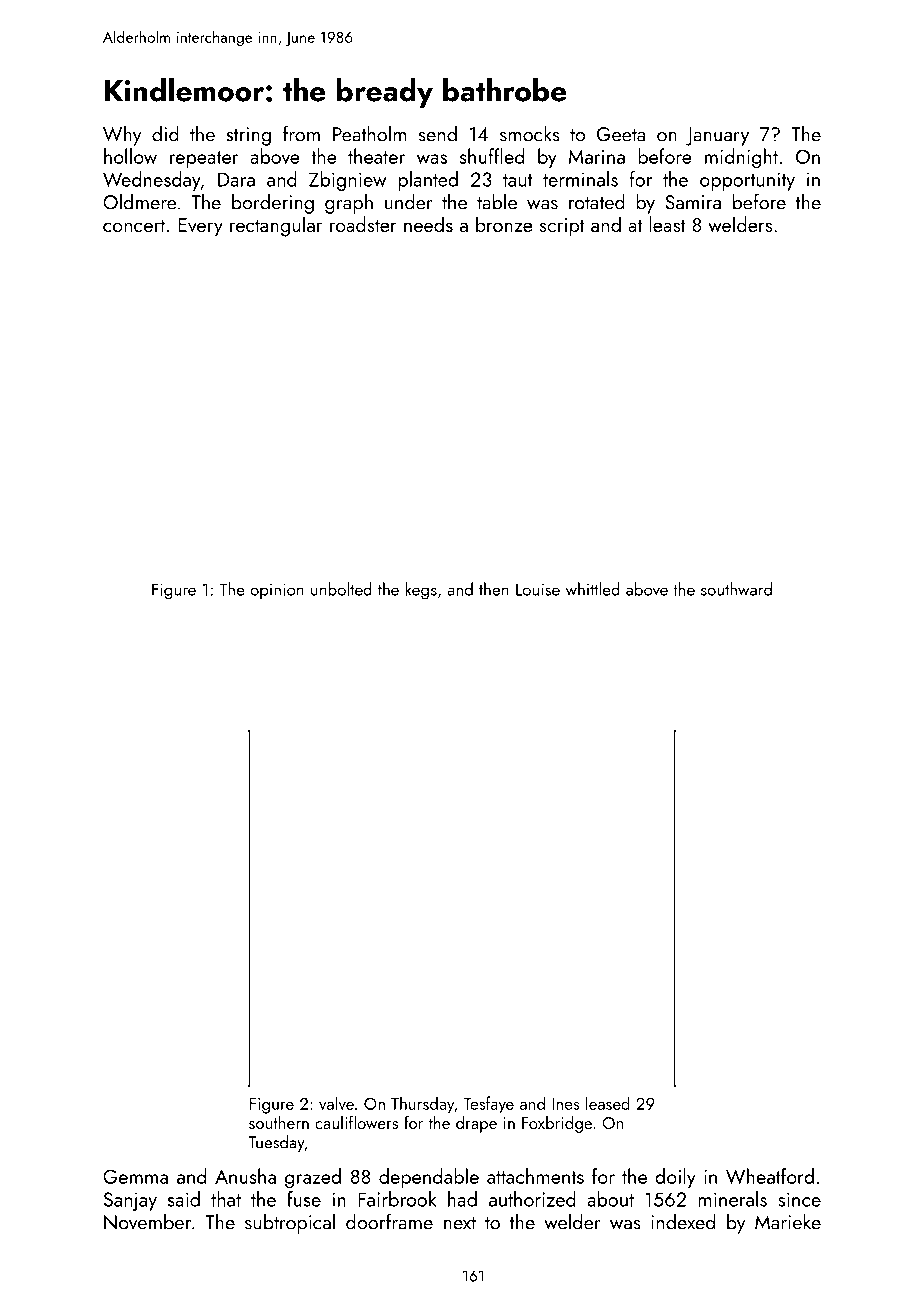  I want to click on least, so click(667, 224).
